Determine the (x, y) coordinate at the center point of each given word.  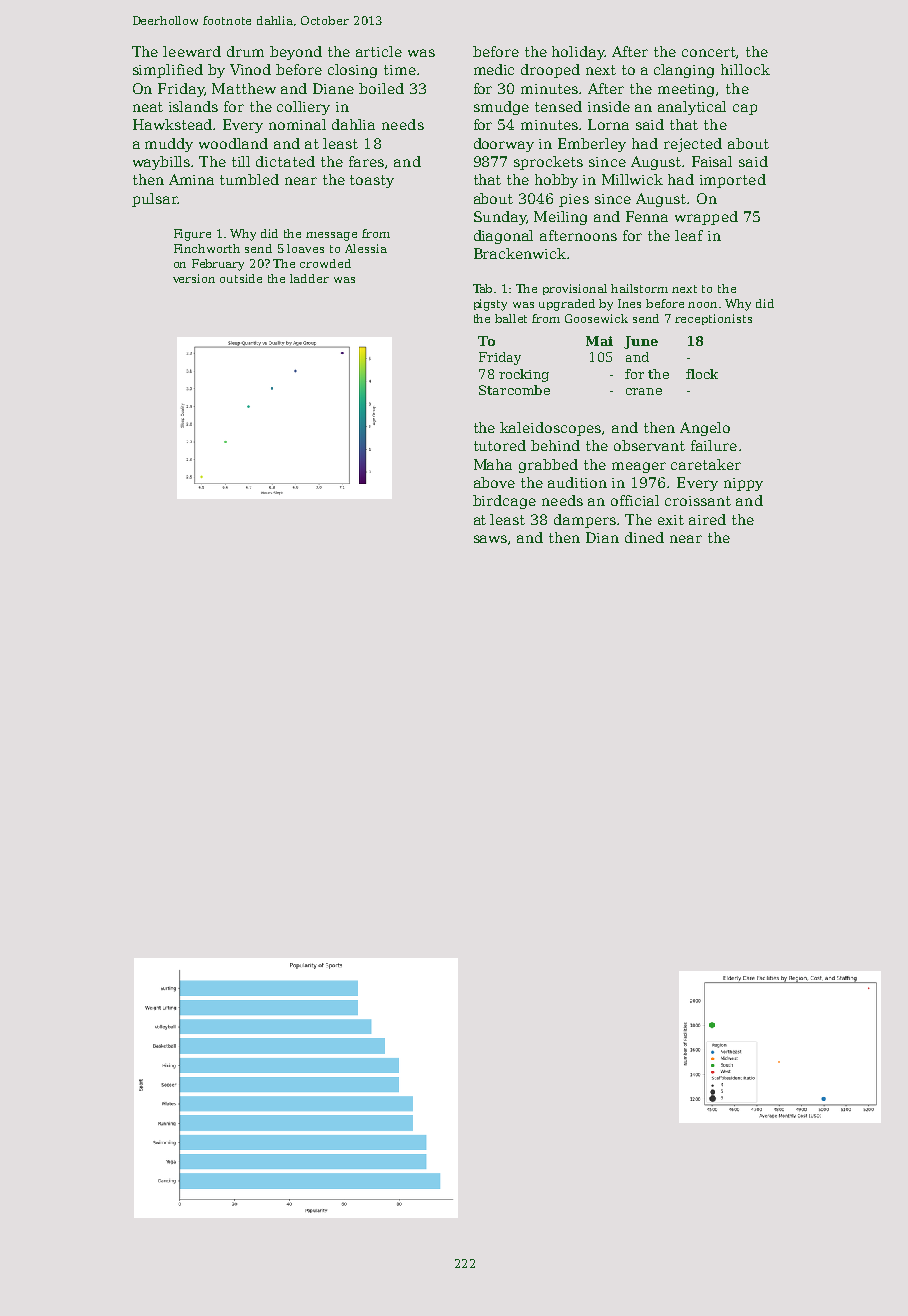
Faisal (712, 161)
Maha (493, 464)
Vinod (250, 69)
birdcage (504, 502)
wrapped (706, 218)
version (194, 278)
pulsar (155, 200)
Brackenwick (520, 253)
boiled (381, 88)
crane (644, 391)
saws (490, 539)
